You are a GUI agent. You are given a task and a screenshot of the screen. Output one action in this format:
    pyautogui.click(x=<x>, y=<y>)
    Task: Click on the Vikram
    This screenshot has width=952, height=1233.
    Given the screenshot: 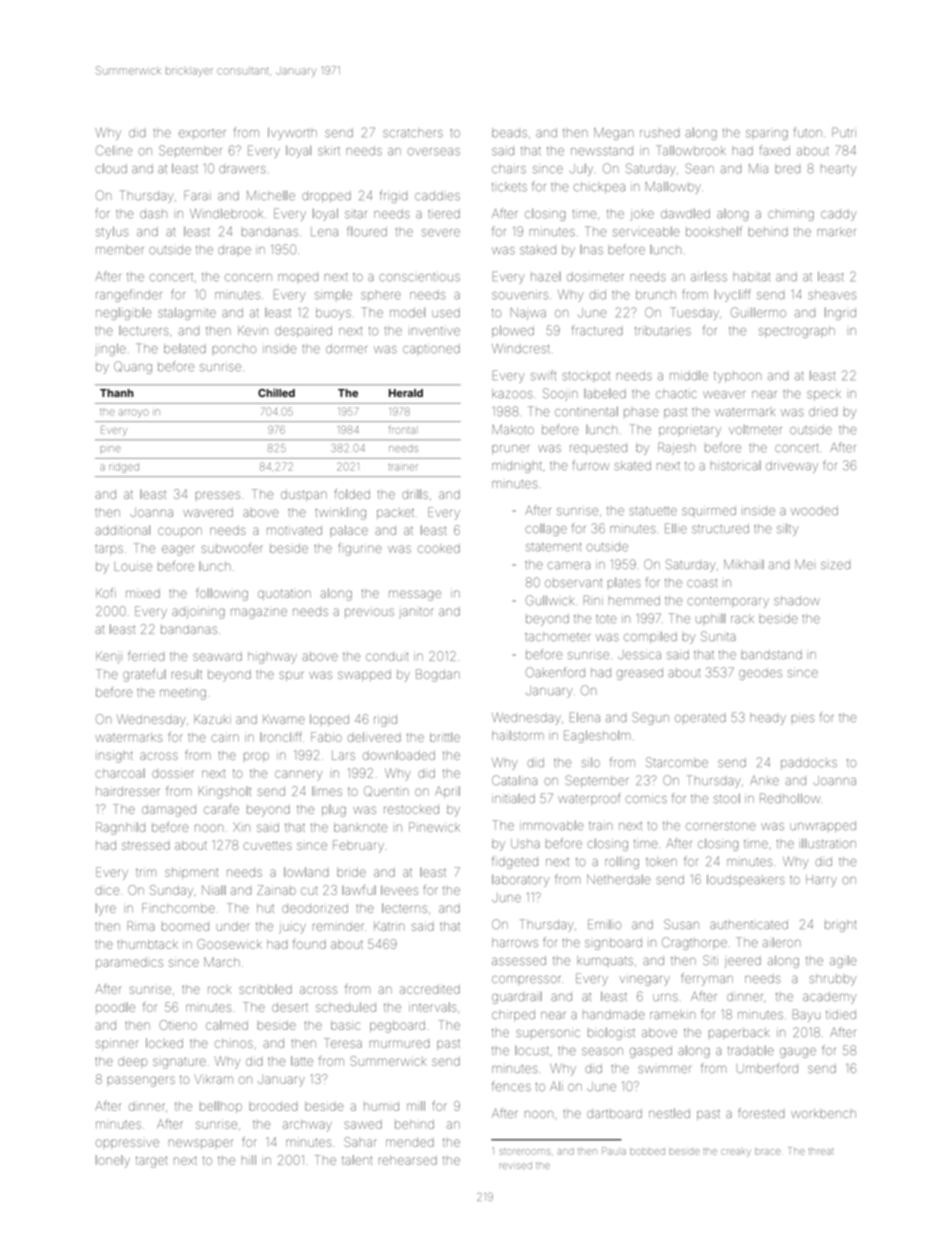 What is the action you would take?
    pyautogui.click(x=213, y=1079)
